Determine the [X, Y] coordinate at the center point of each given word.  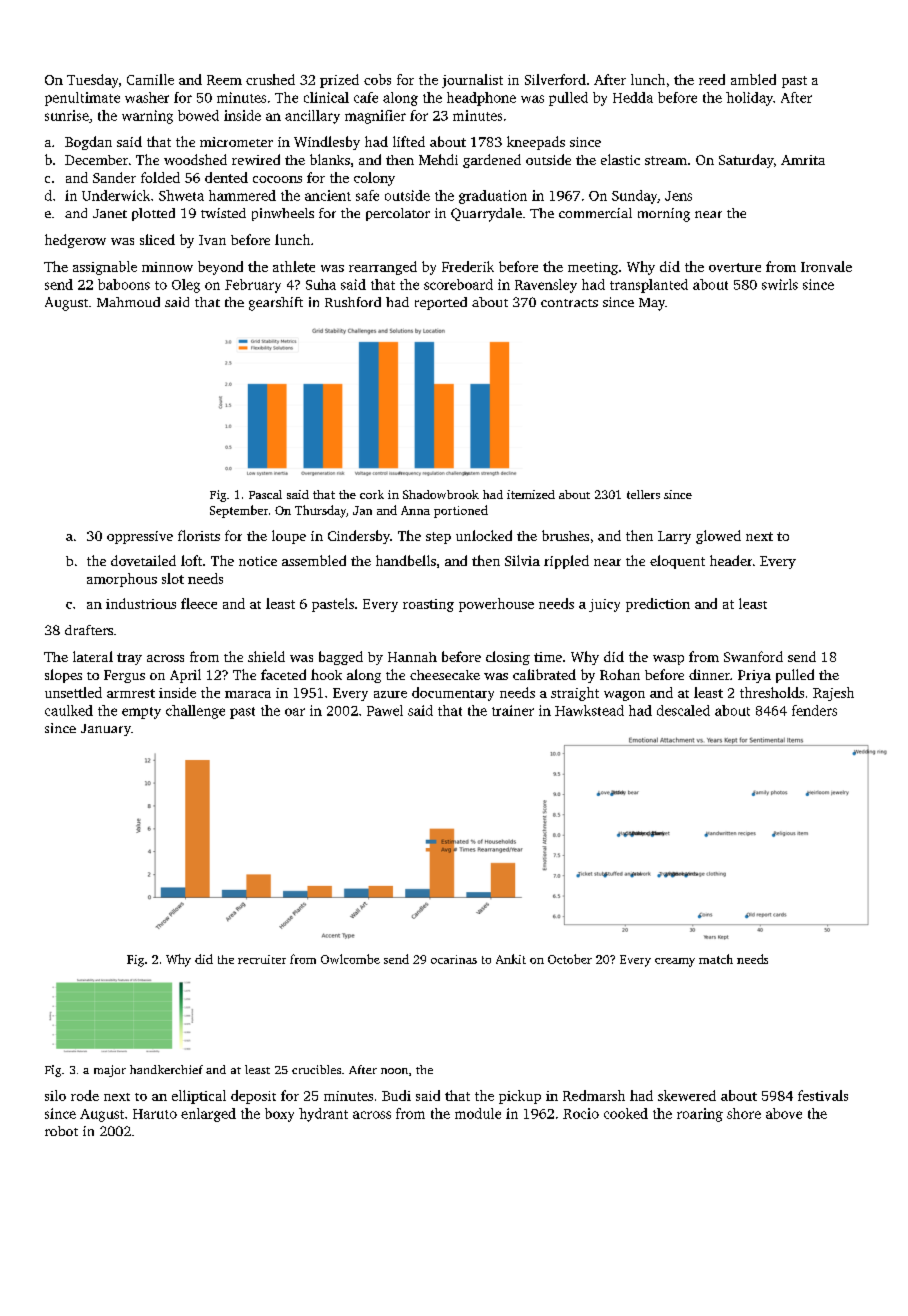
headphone [481, 99]
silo [55, 1095]
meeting [593, 268]
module [478, 1113]
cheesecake [445, 675]
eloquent [677, 562]
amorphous [122, 580]
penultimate [82, 99]
